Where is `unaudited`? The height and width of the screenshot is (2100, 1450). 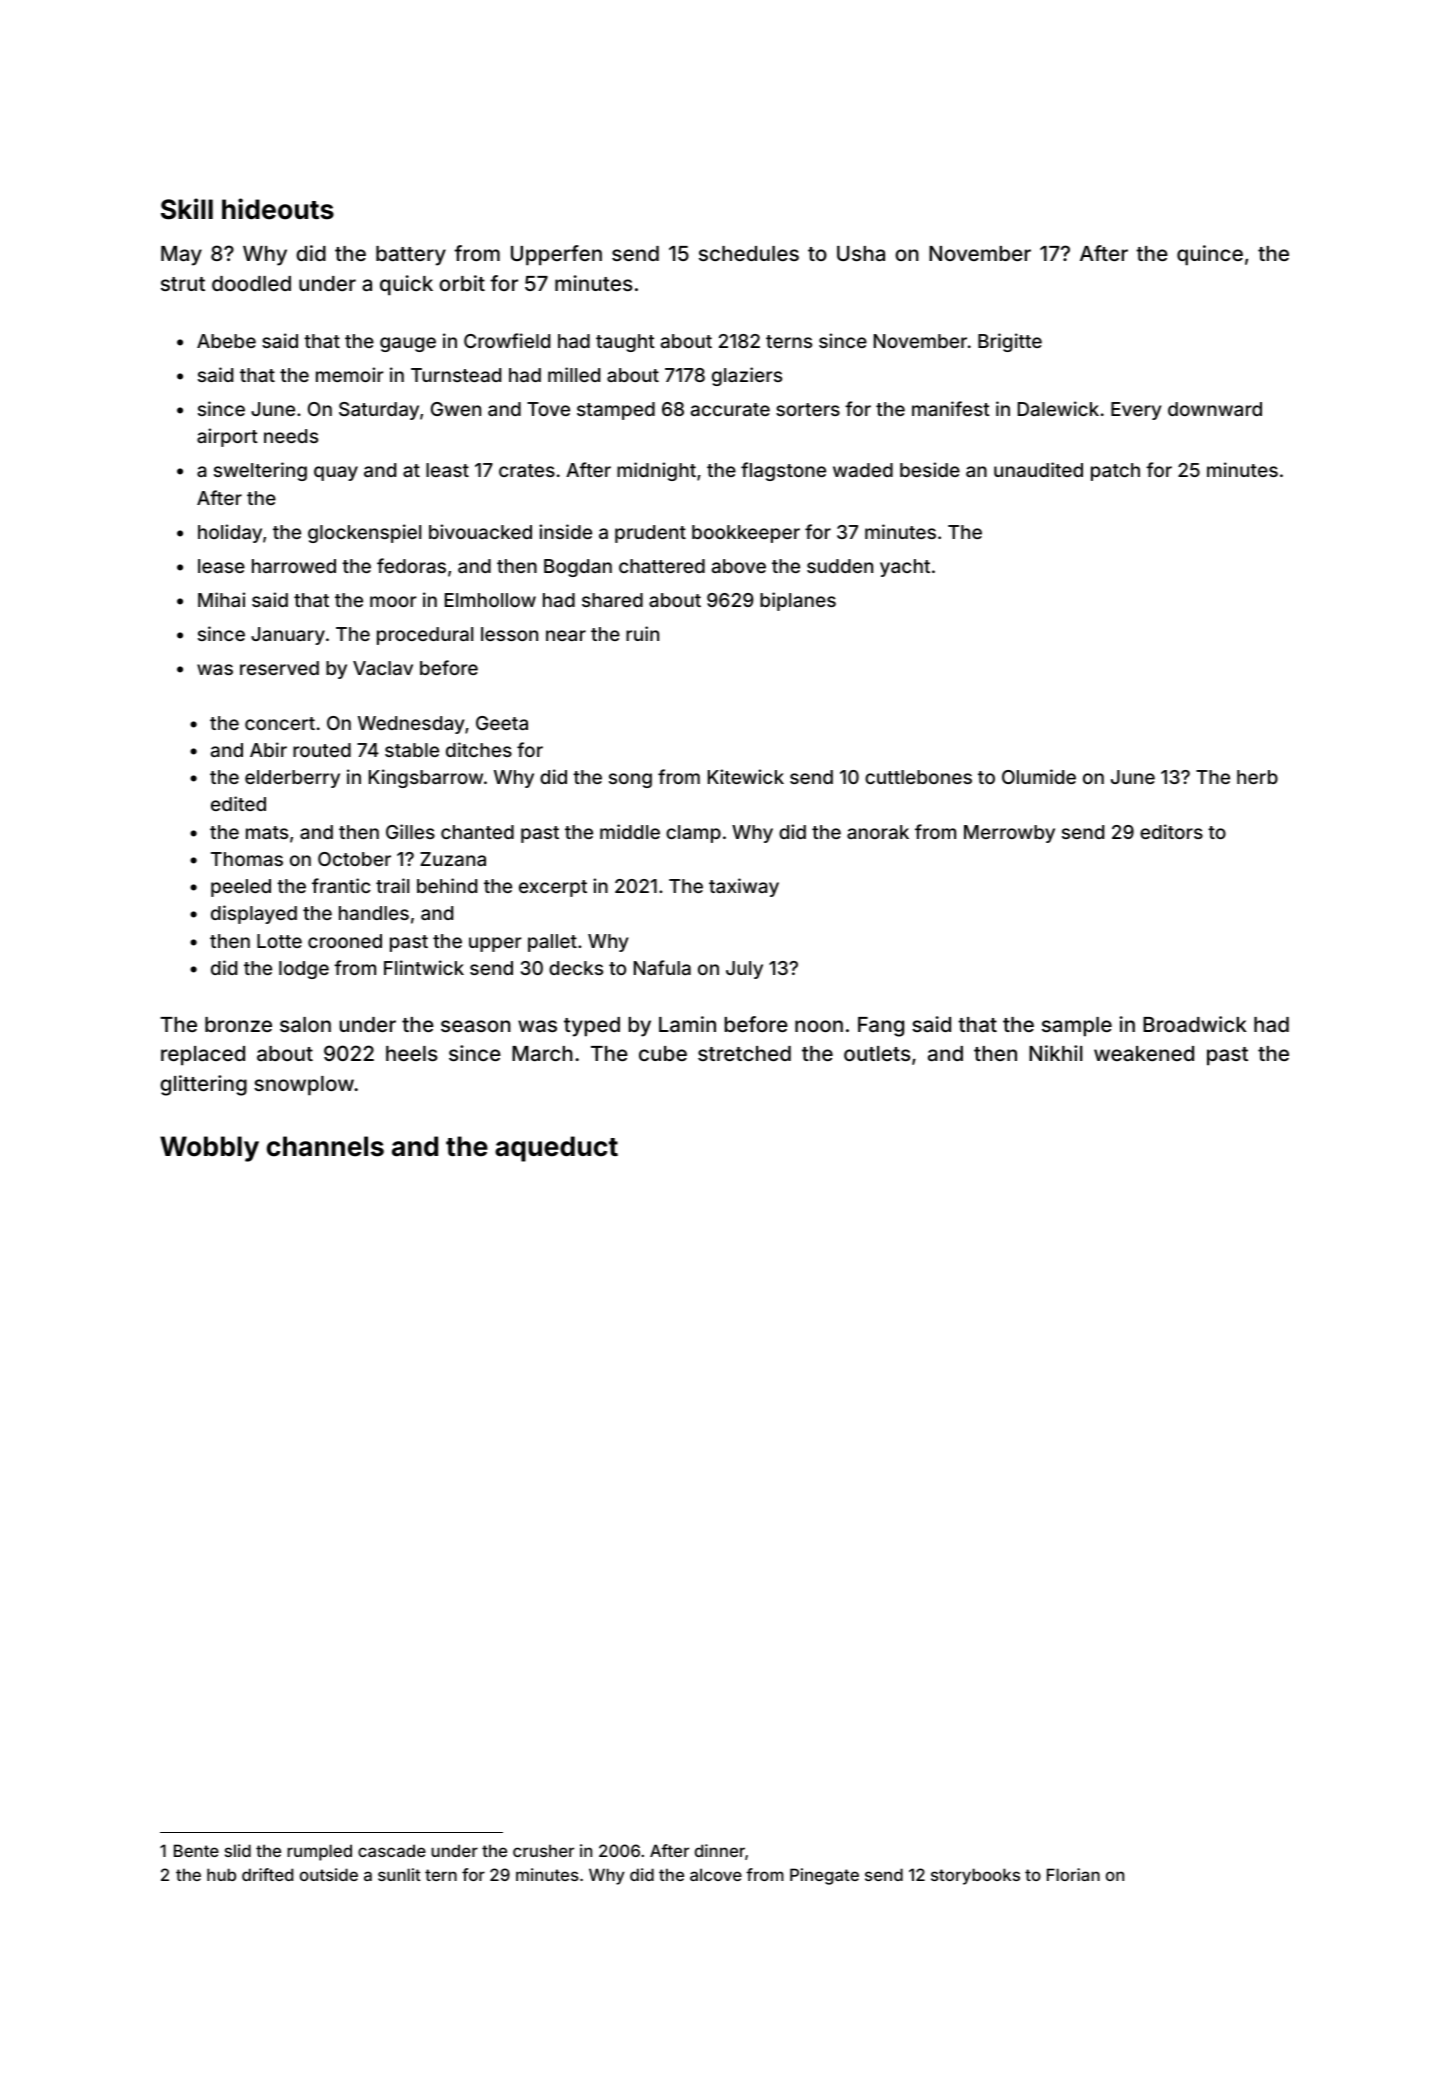
unaudited is located at coordinates (1038, 469).
